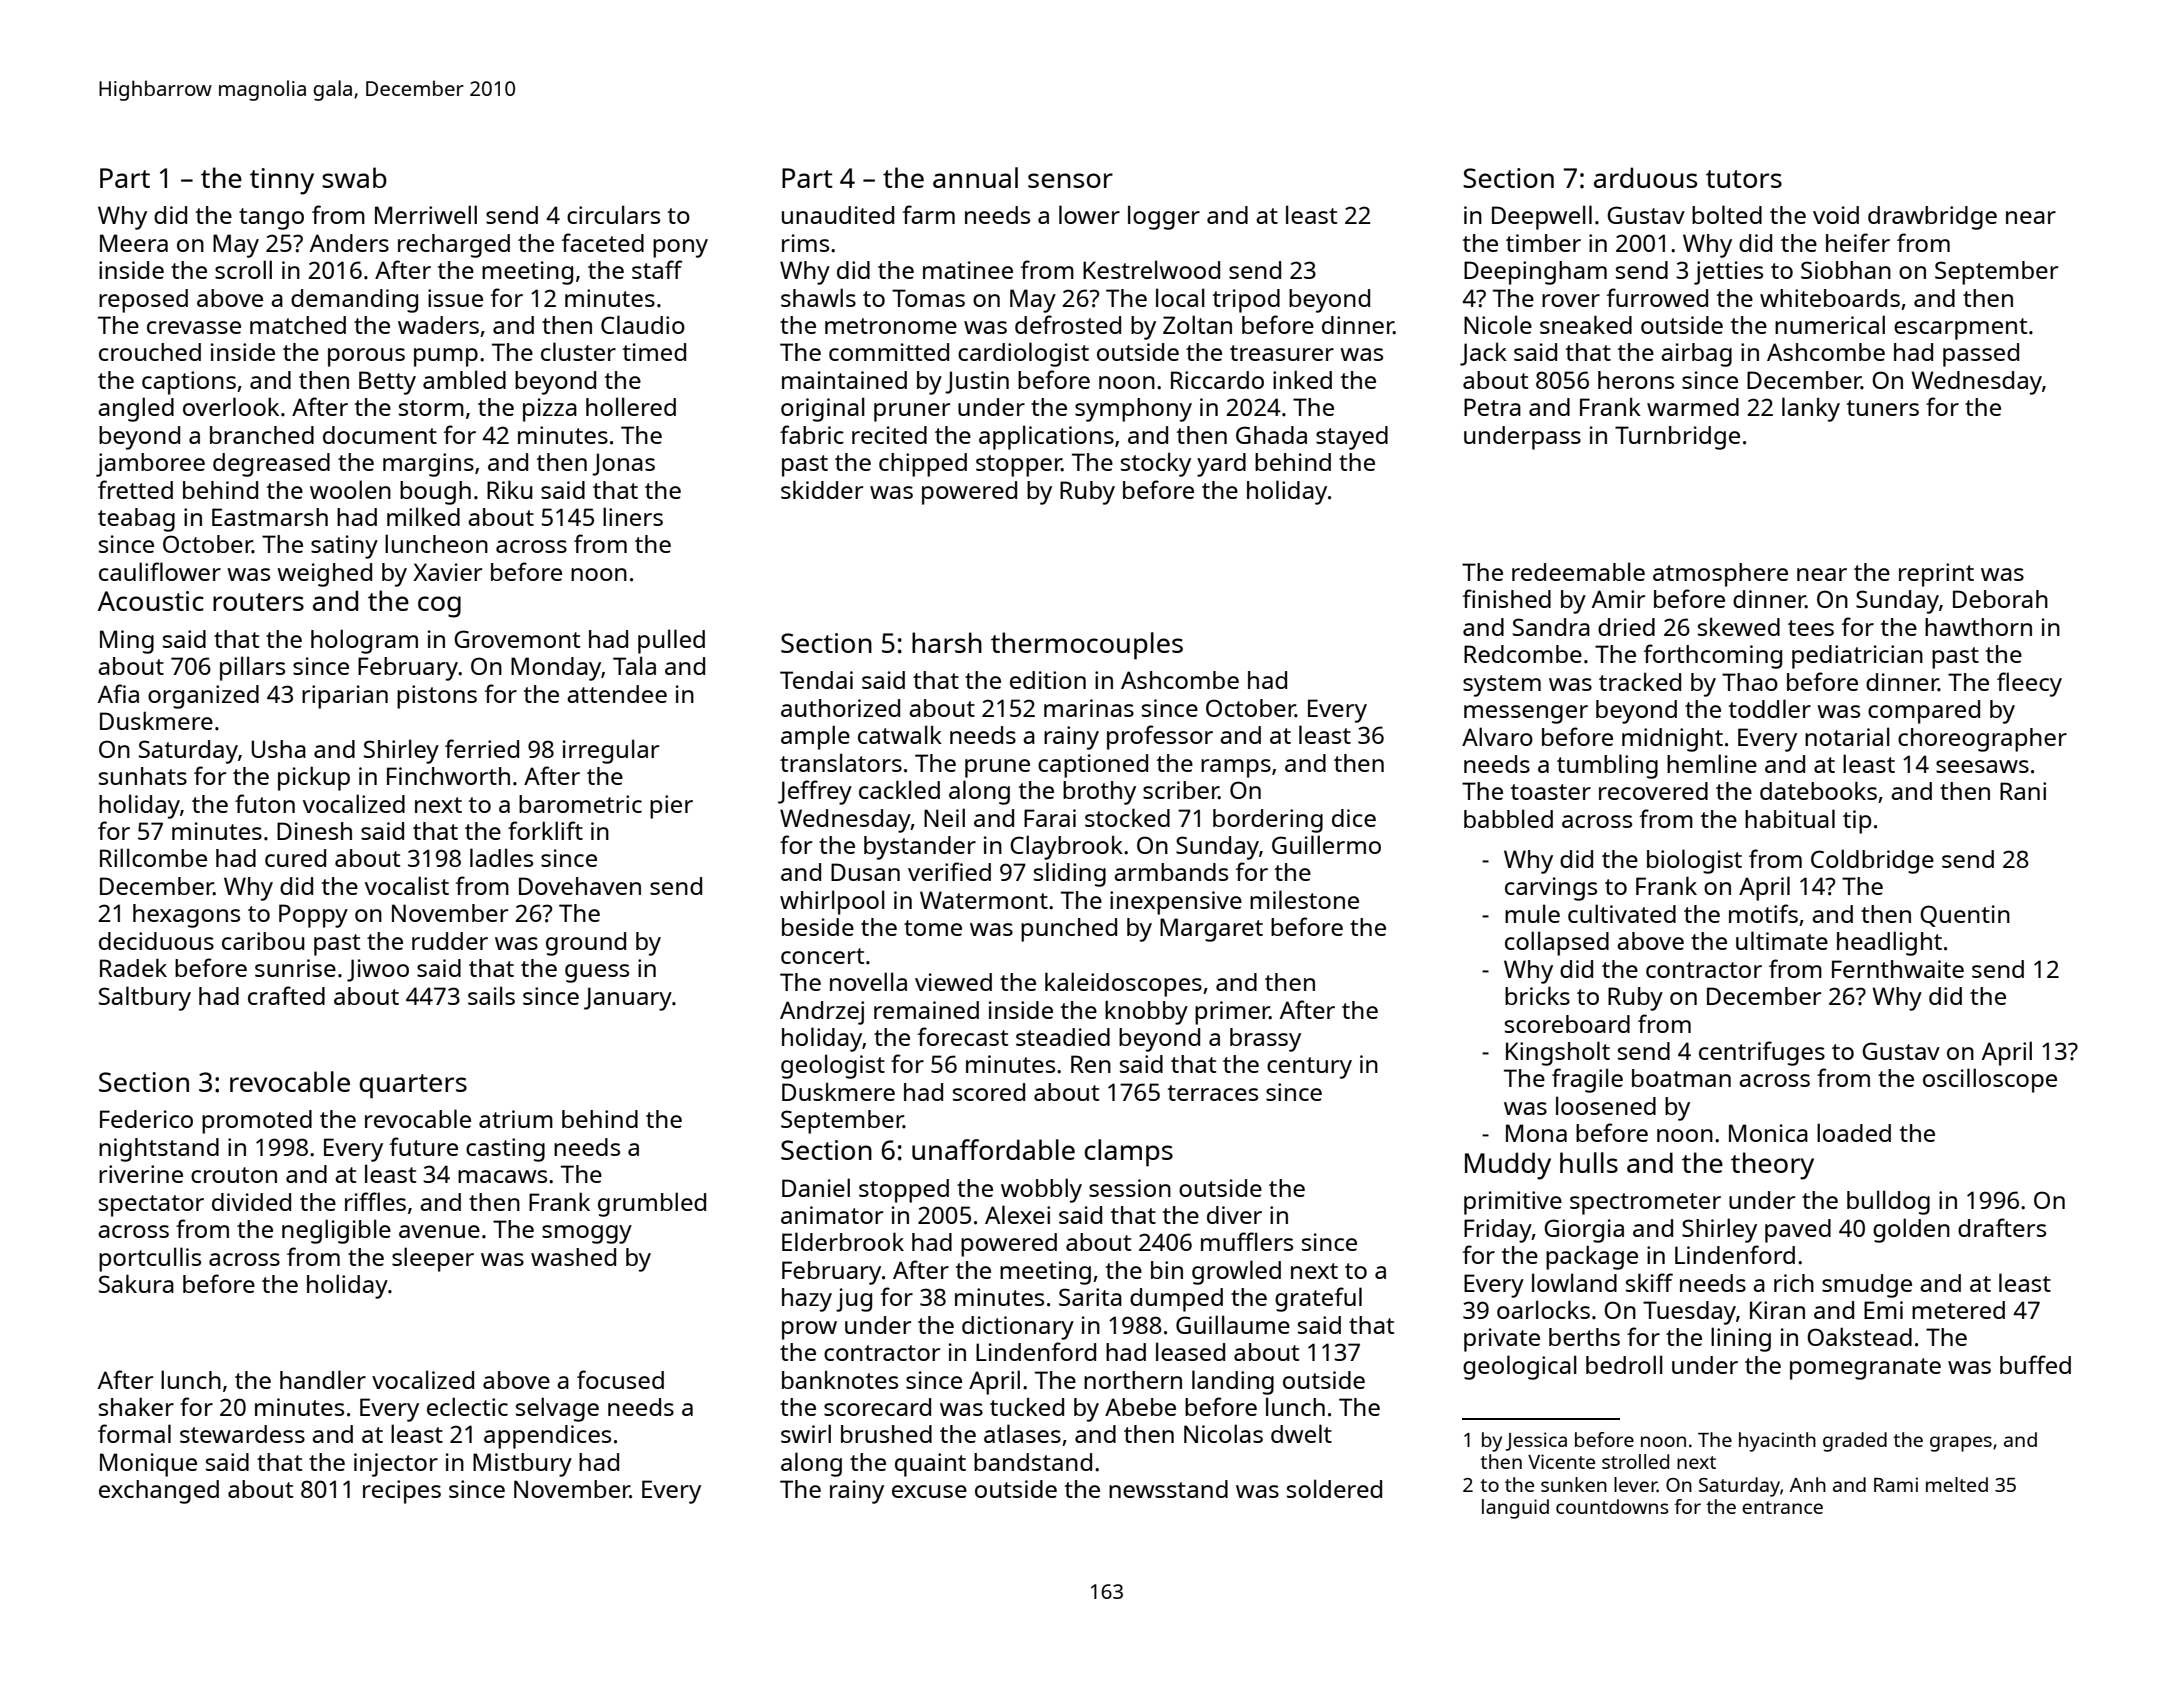  What do you see at coordinates (1168, 1489) in the page?
I see `newsstand` at bounding box center [1168, 1489].
